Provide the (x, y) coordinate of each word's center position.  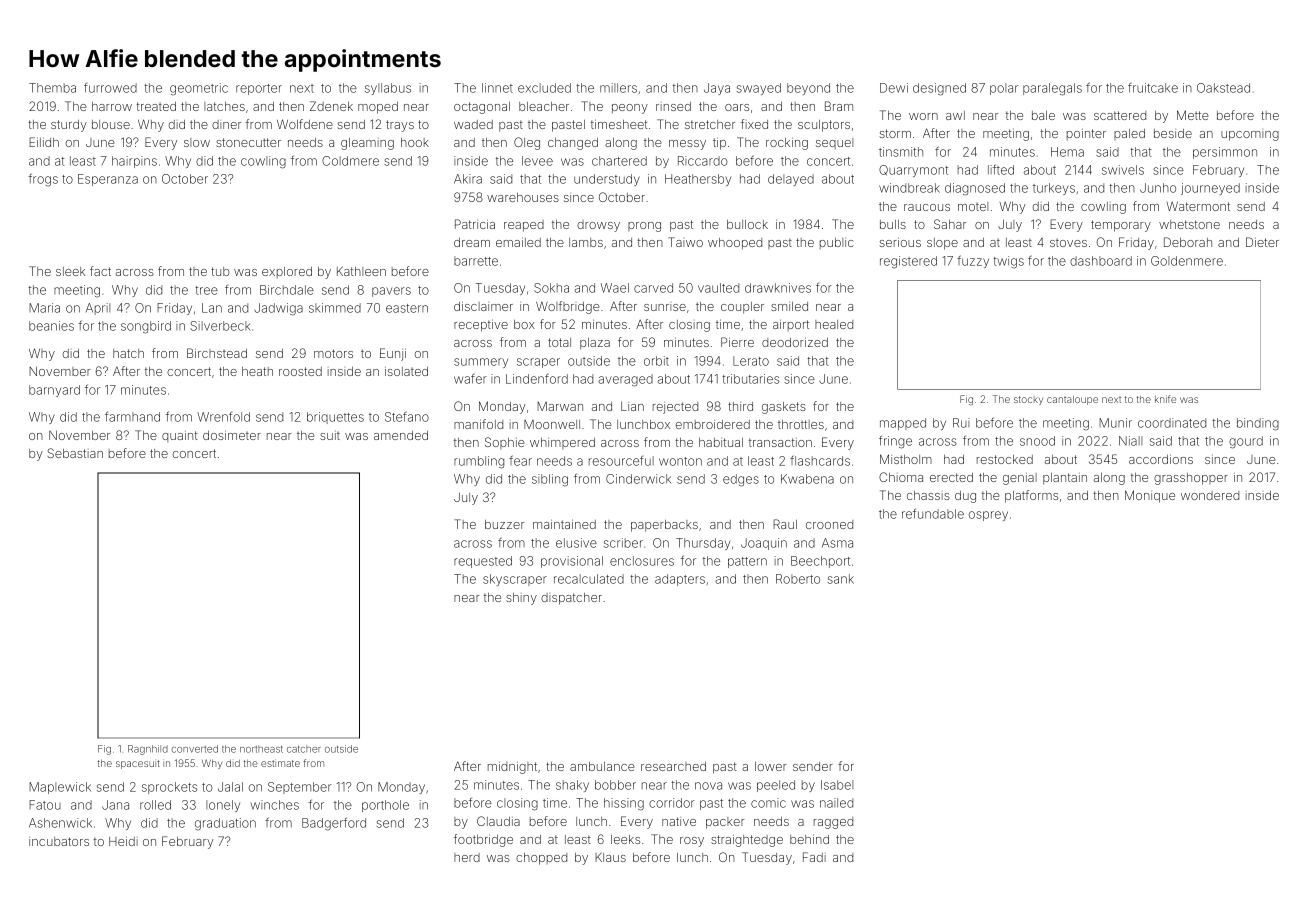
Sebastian (75, 453)
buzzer (504, 524)
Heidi (123, 841)
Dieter (1262, 242)
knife (1165, 399)
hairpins (134, 162)
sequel (834, 143)
